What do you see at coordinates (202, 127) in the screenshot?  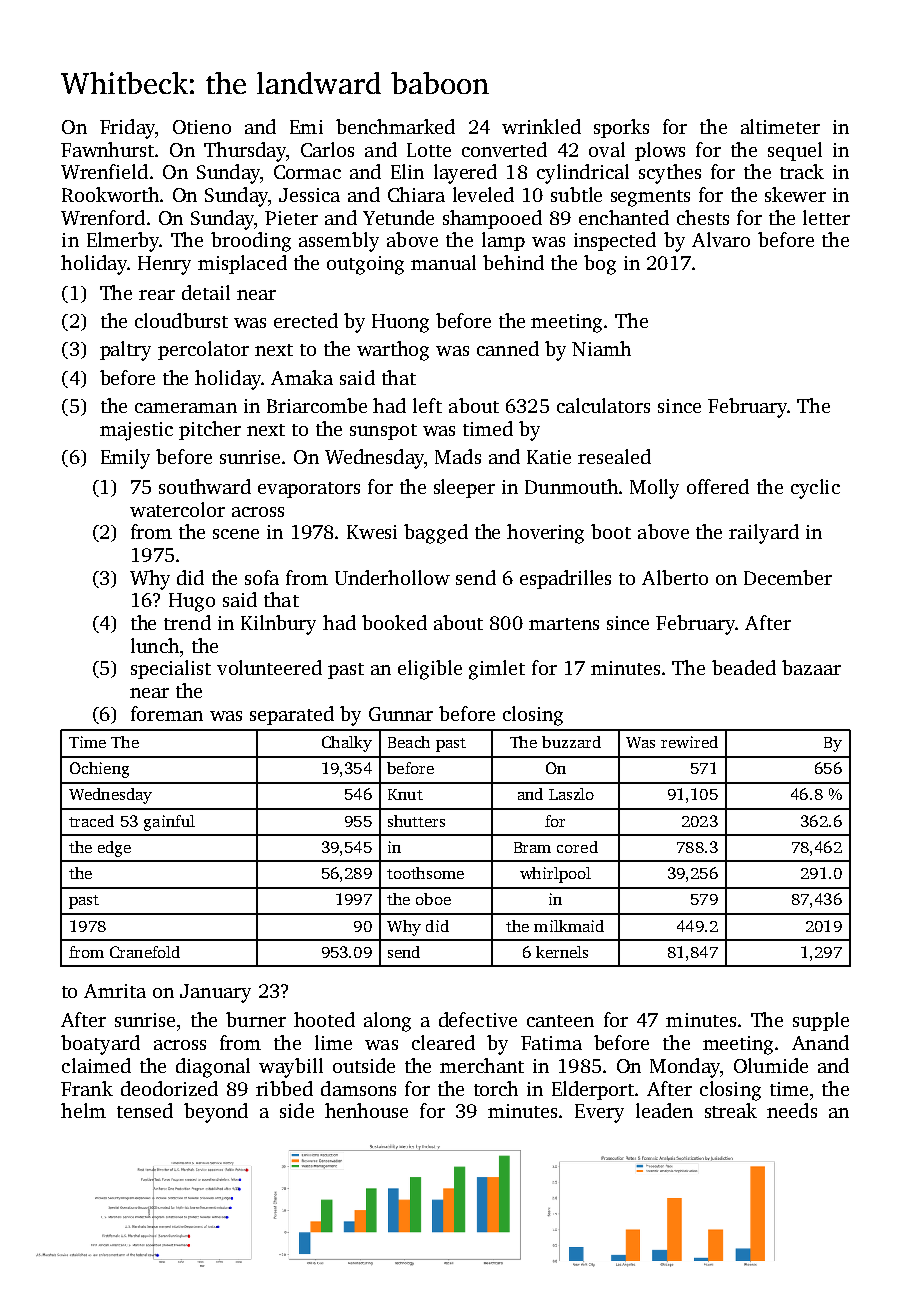 I see `Otieno` at bounding box center [202, 127].
